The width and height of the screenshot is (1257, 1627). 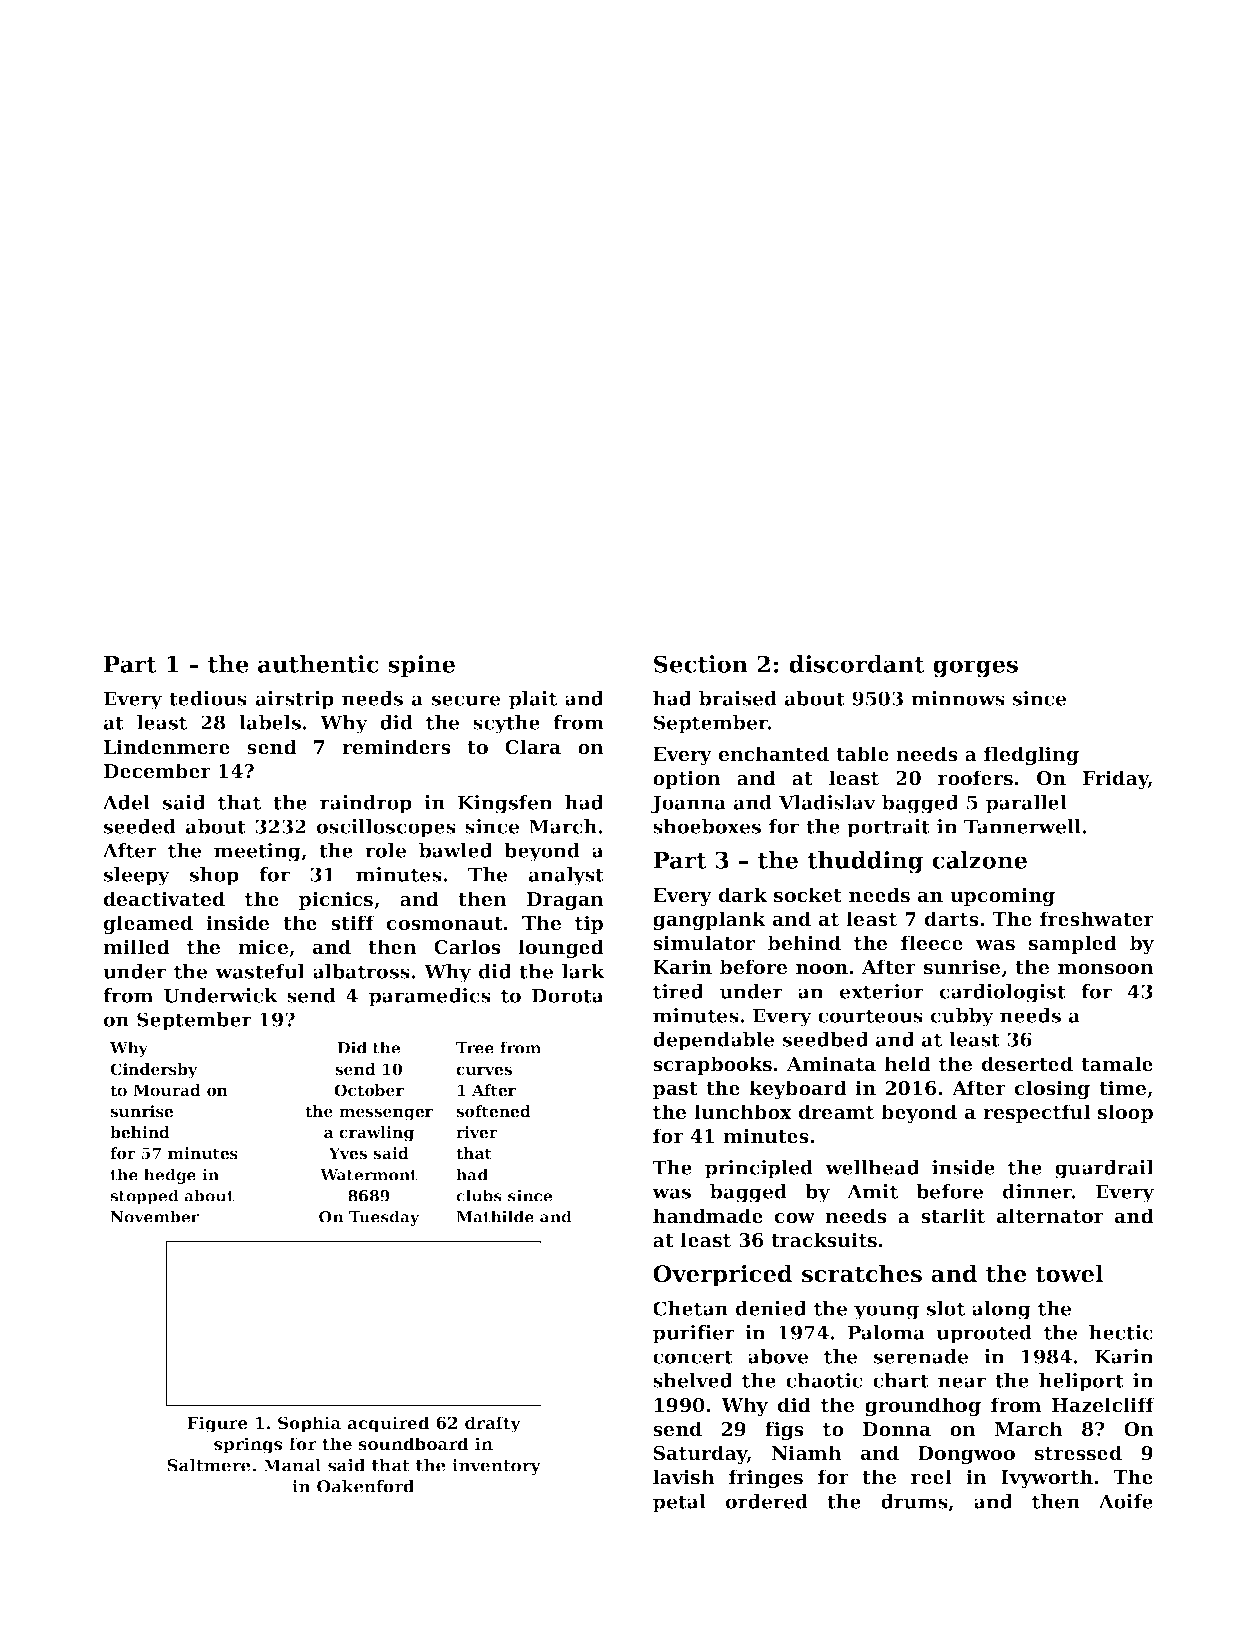 I want to click on deactivated, so click(x=164, y=899).
